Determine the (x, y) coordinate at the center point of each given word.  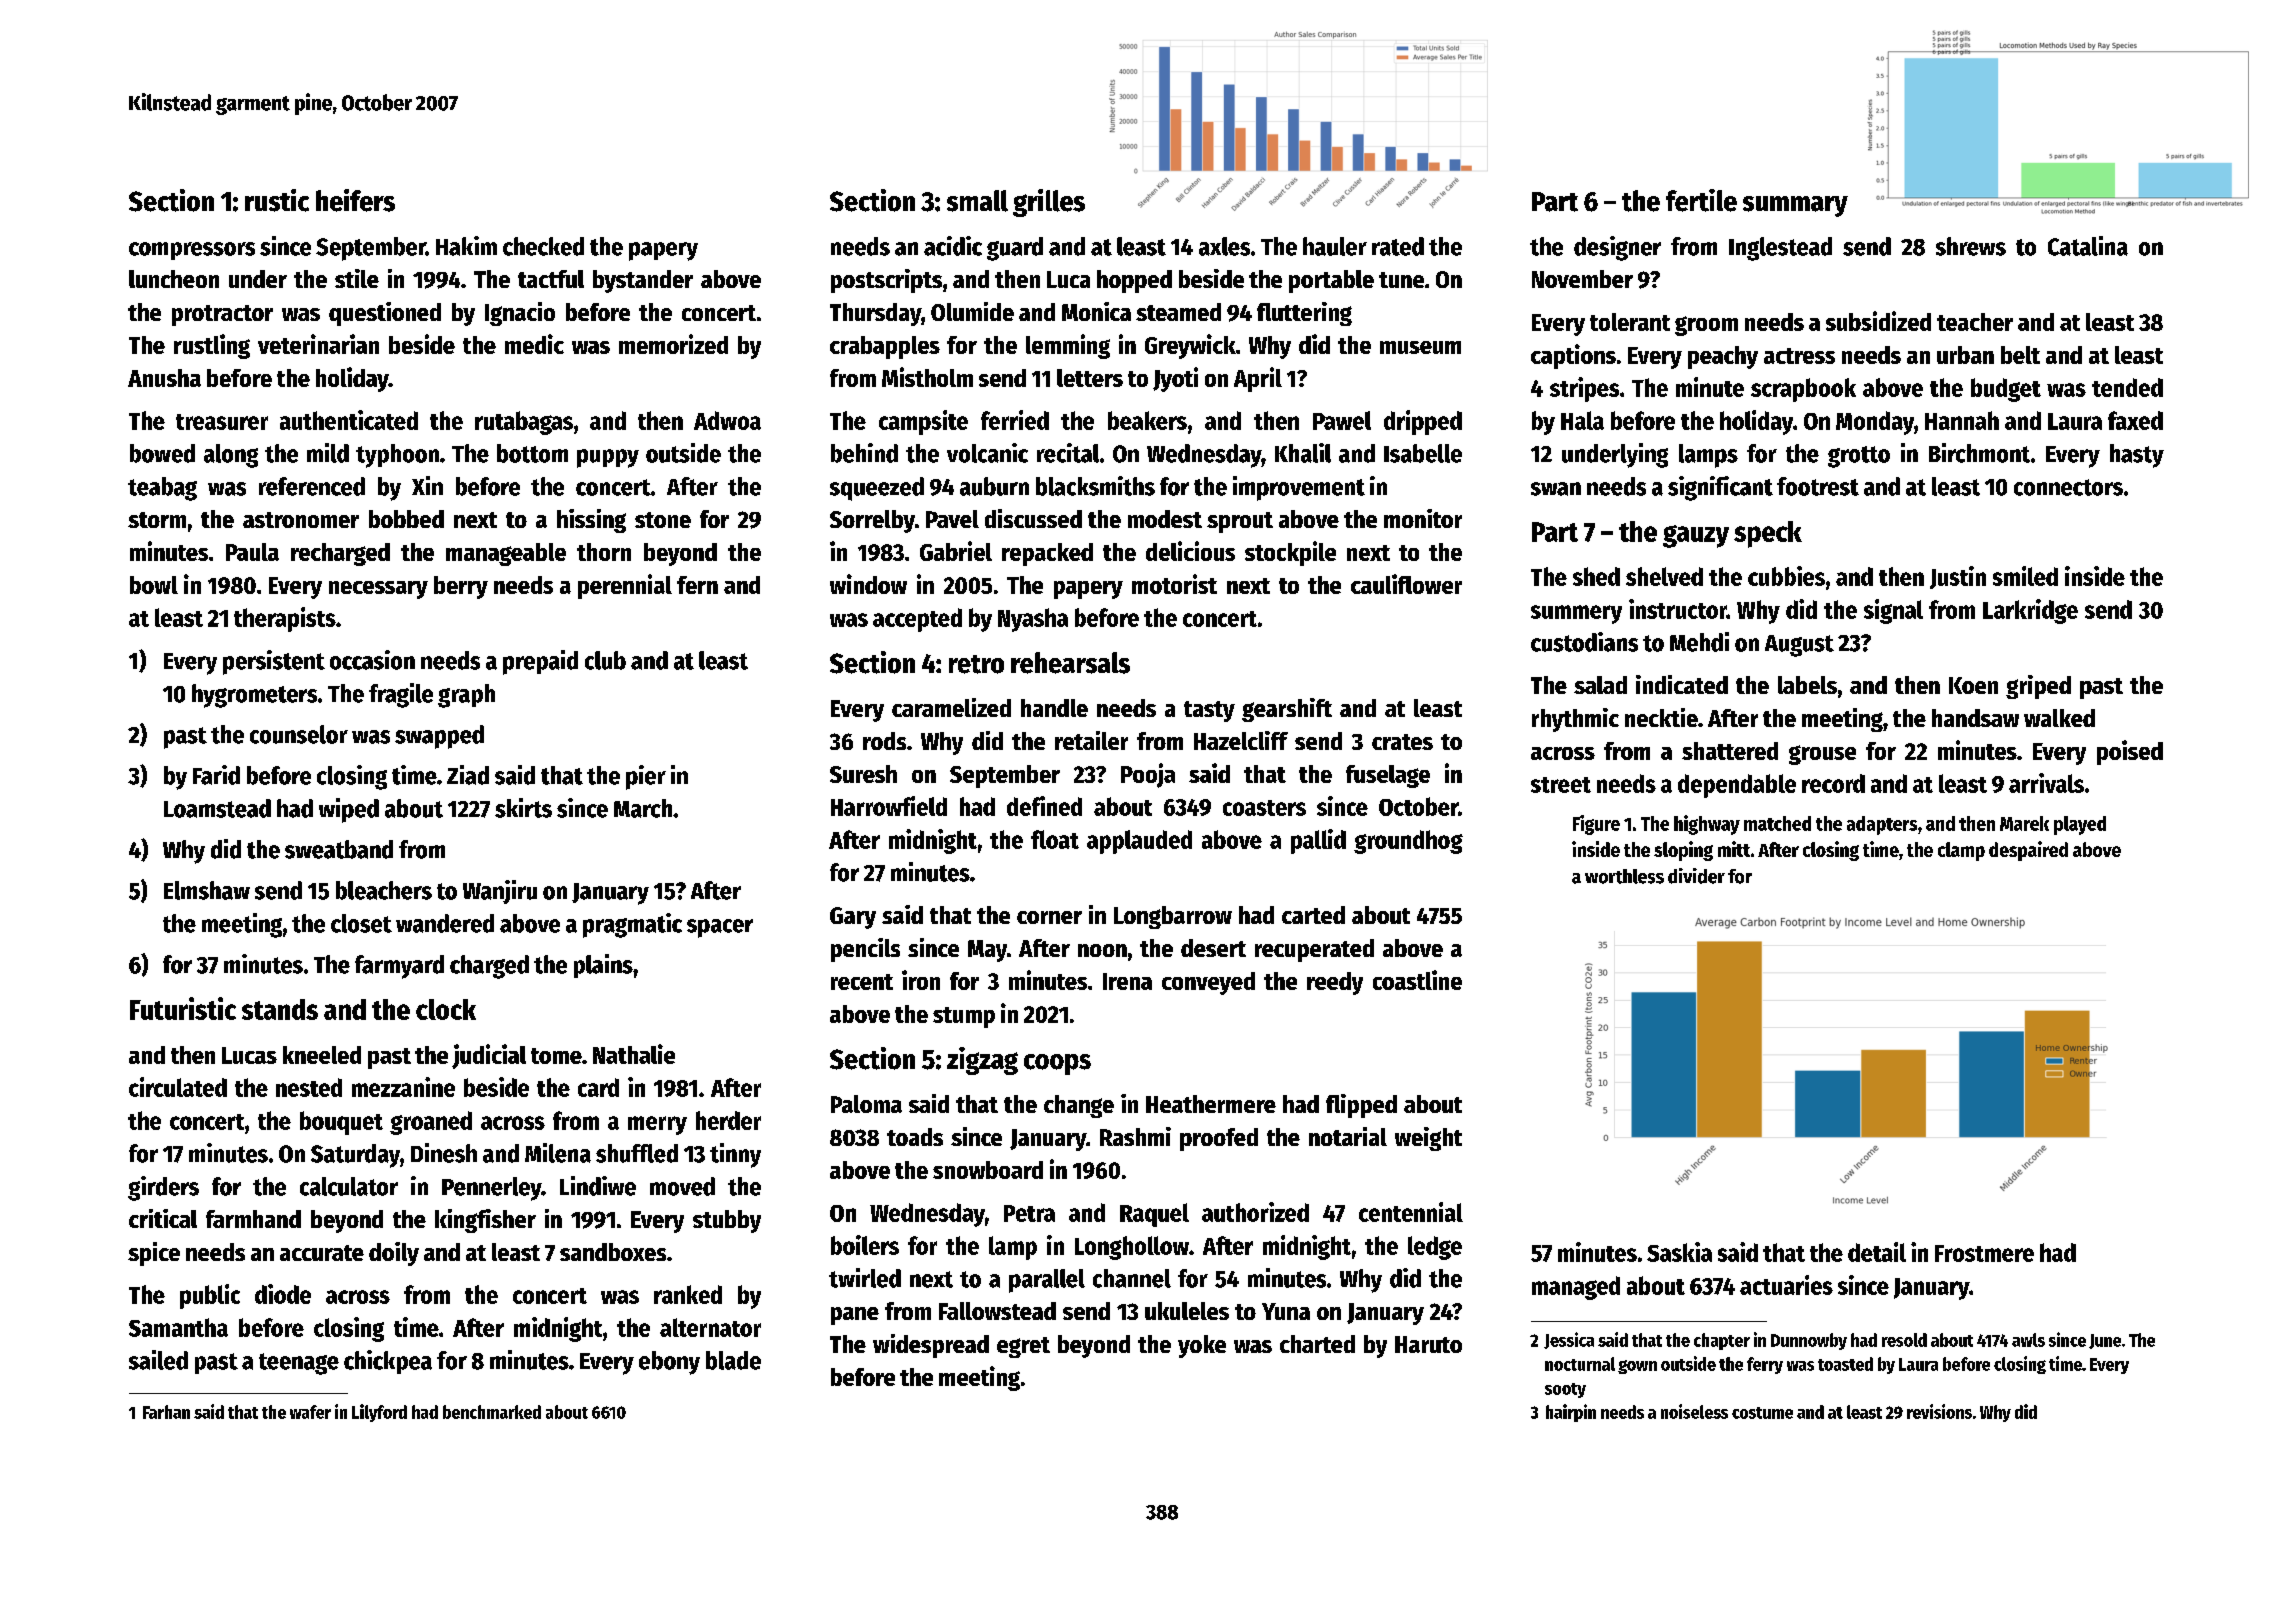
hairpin (1571, 1413)
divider (1696, 876)
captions (1573, 356)
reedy (1335, 983)
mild (328, 453)
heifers (355, 200)
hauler (1335, 246)
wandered (445, 923)
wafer (310, 1412)
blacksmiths (1095, 486)
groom (1706, 326)
